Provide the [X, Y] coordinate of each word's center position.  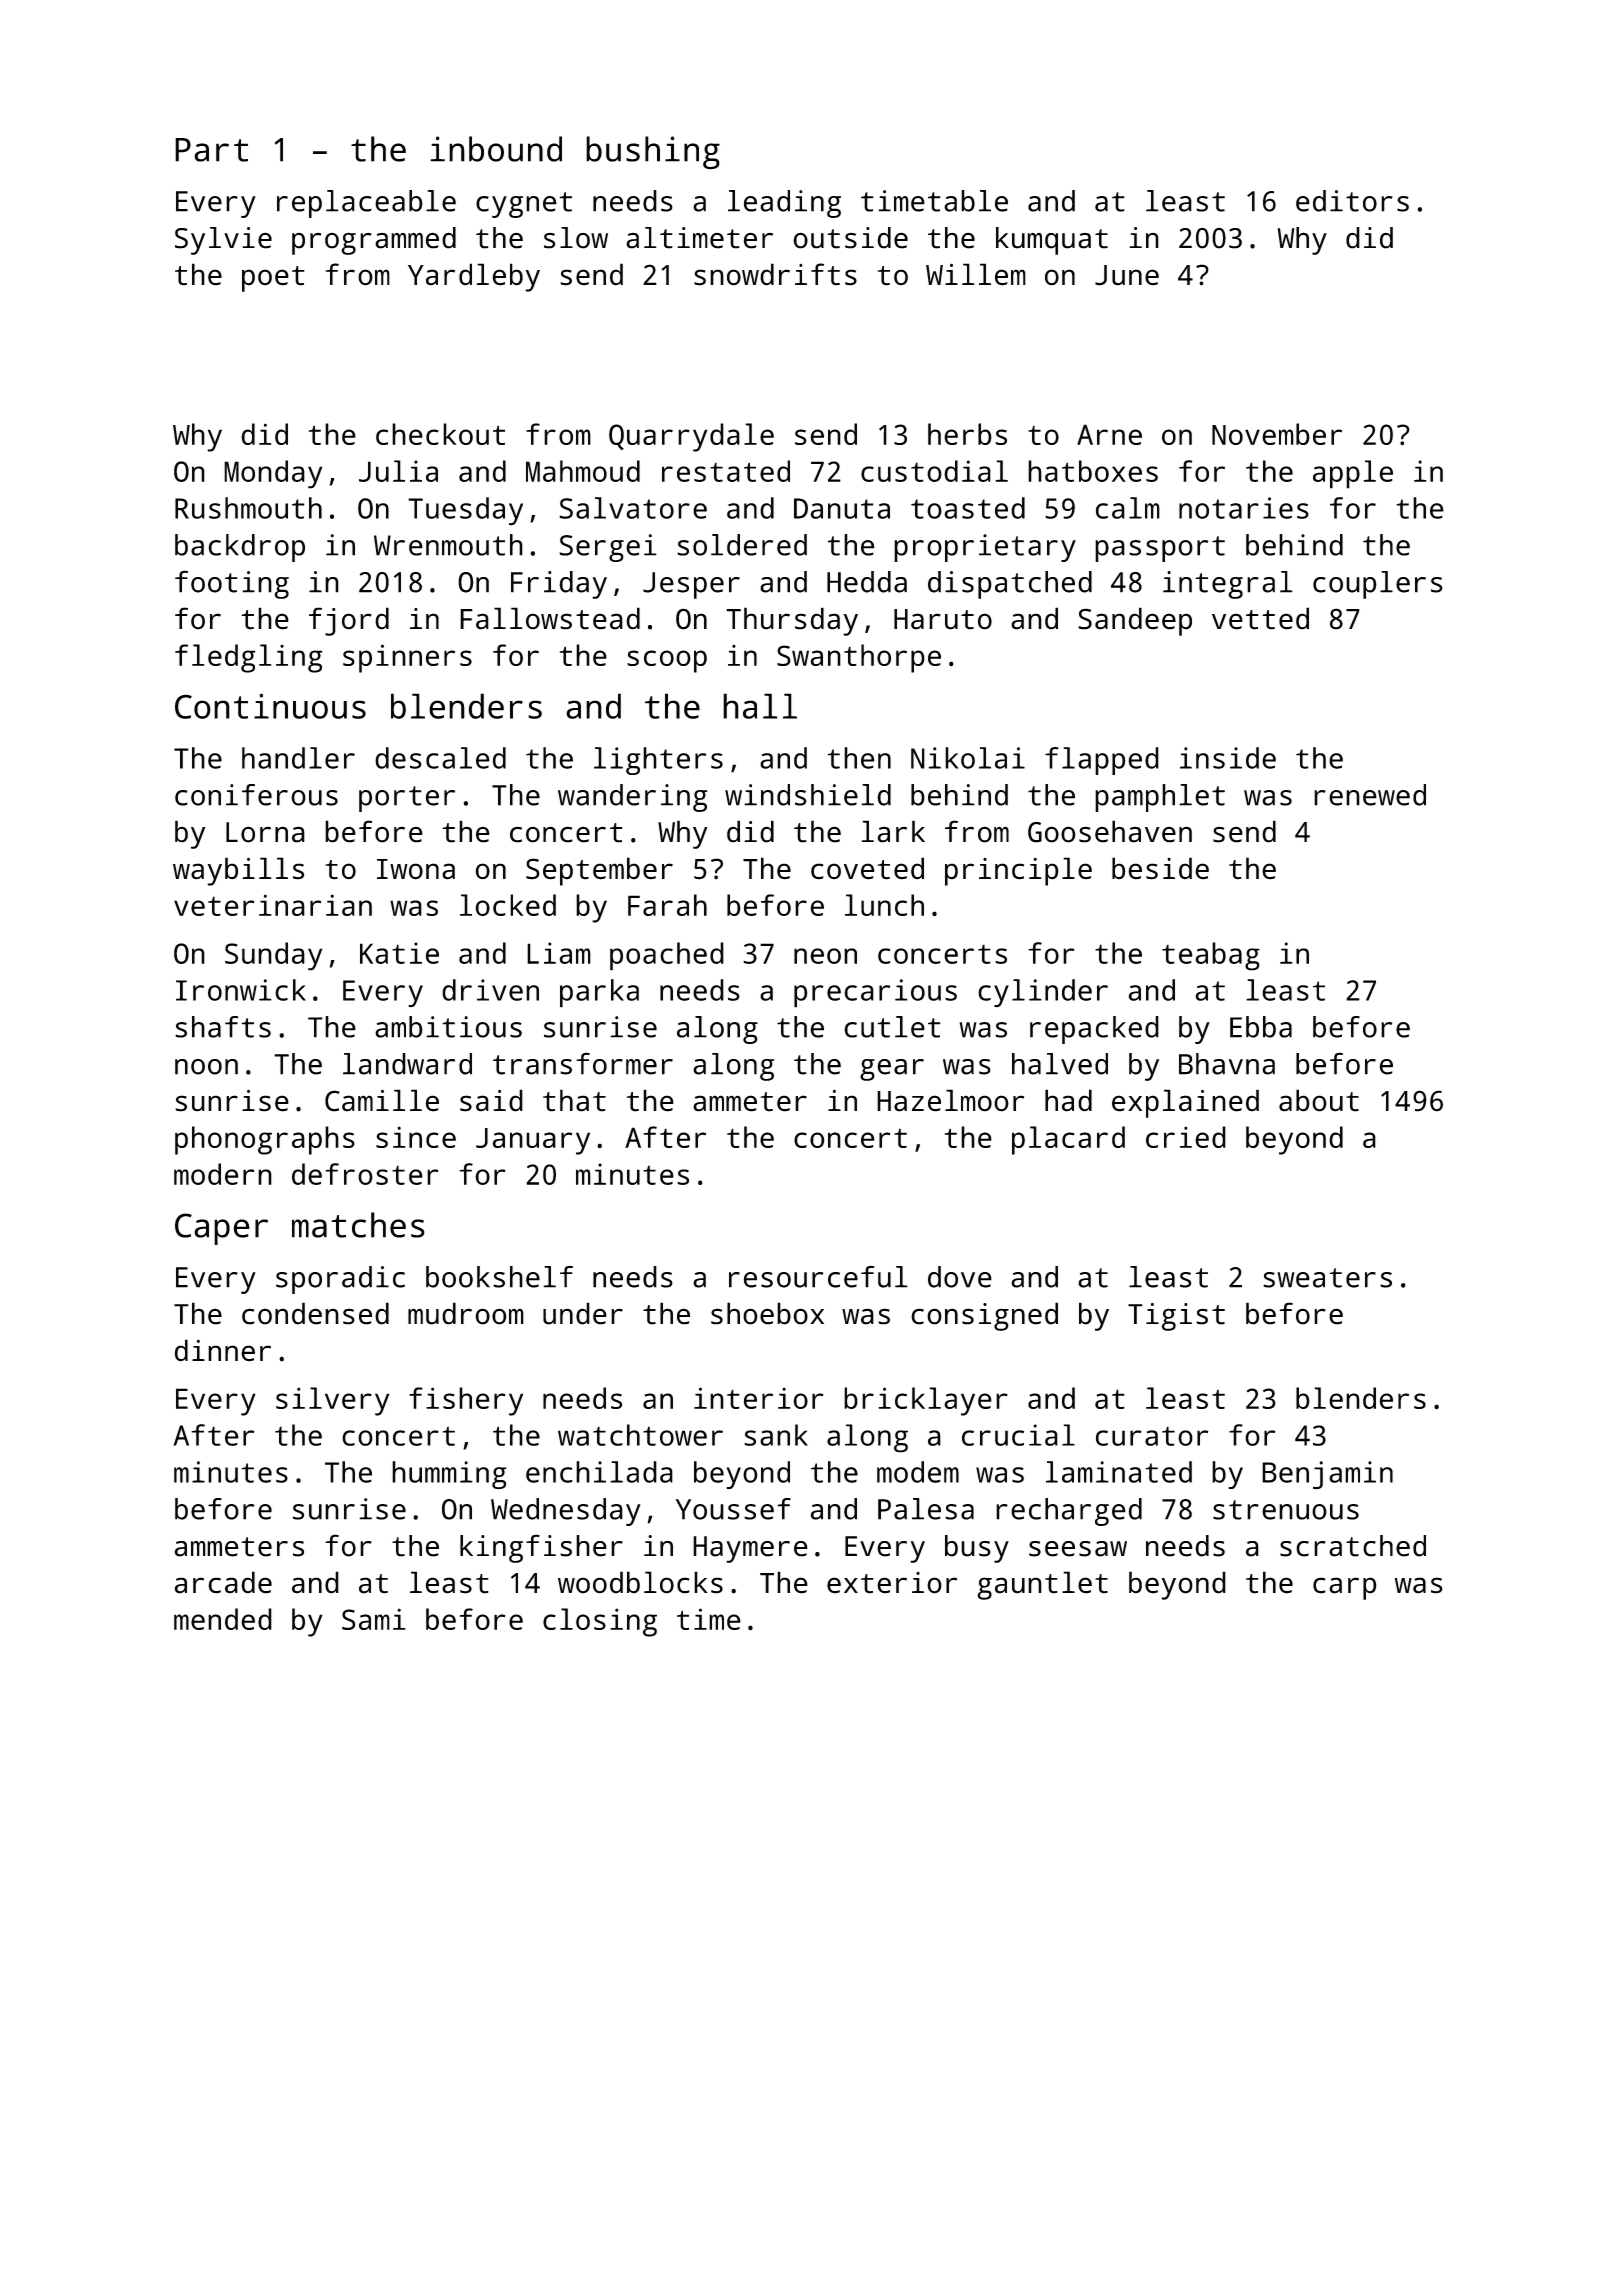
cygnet [524, 205]
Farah [667, 905]
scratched [1353, 1546]
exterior [892, 1583]
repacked [1094, 1030]
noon [206, 1067]
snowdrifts [775, 274]
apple [1353, 474]
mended [223, 1619]
